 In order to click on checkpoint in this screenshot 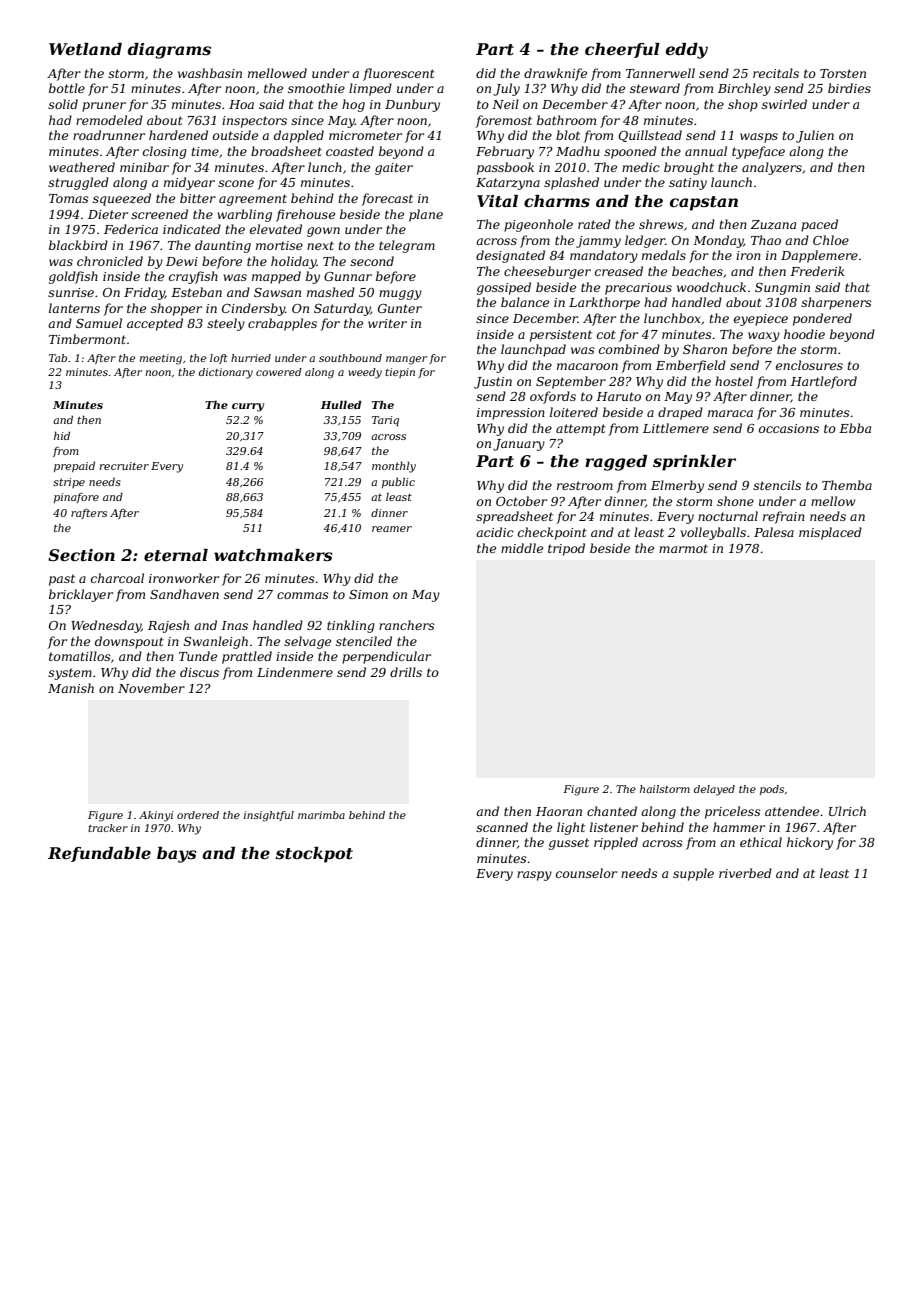, I will do `click(552, 533)`.
